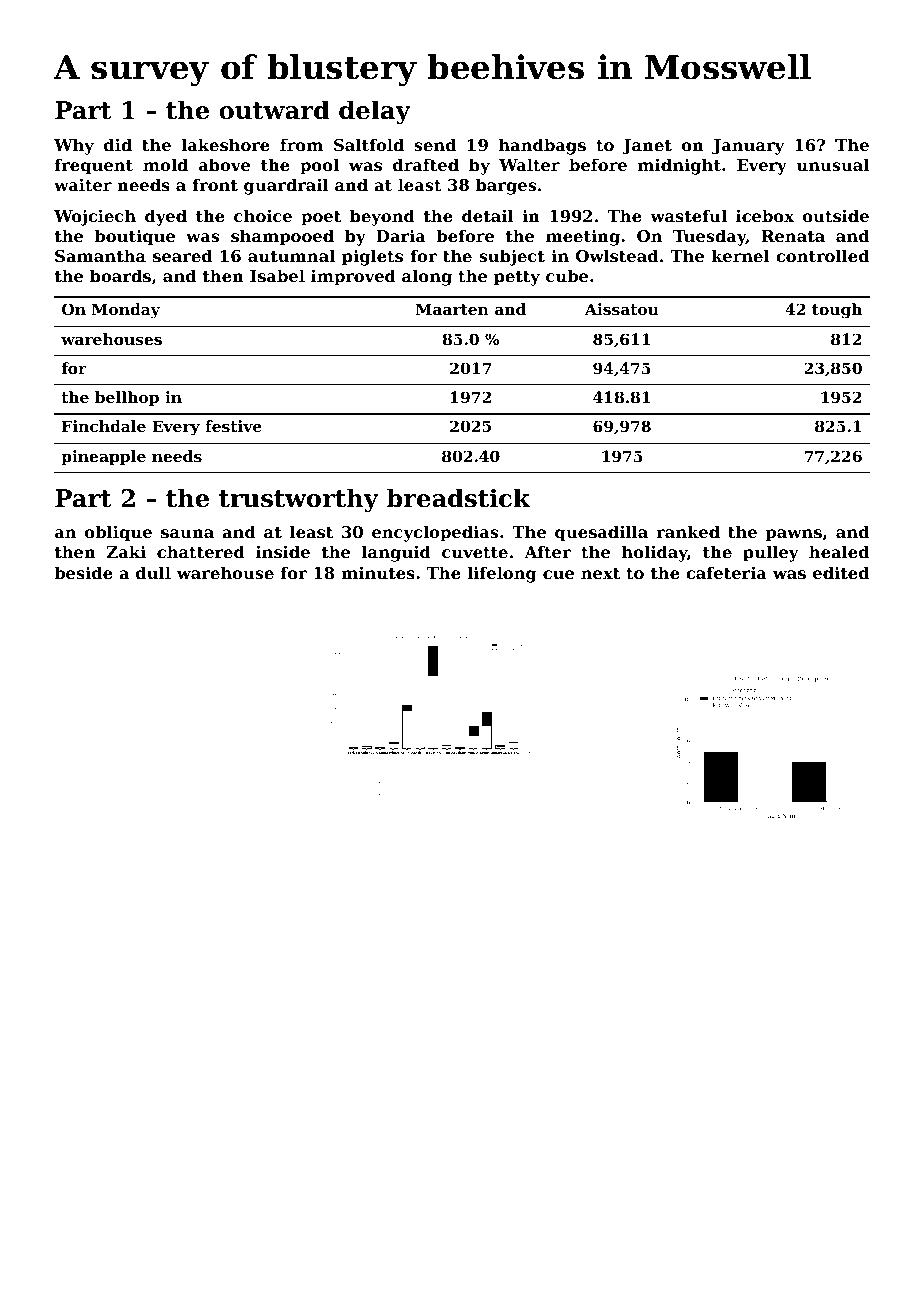 The width and height of the page is (924, 1308). What do you see at coordinates (299, 500) in the page?
I see `trustworthy` at bounding box center [299, 500].
